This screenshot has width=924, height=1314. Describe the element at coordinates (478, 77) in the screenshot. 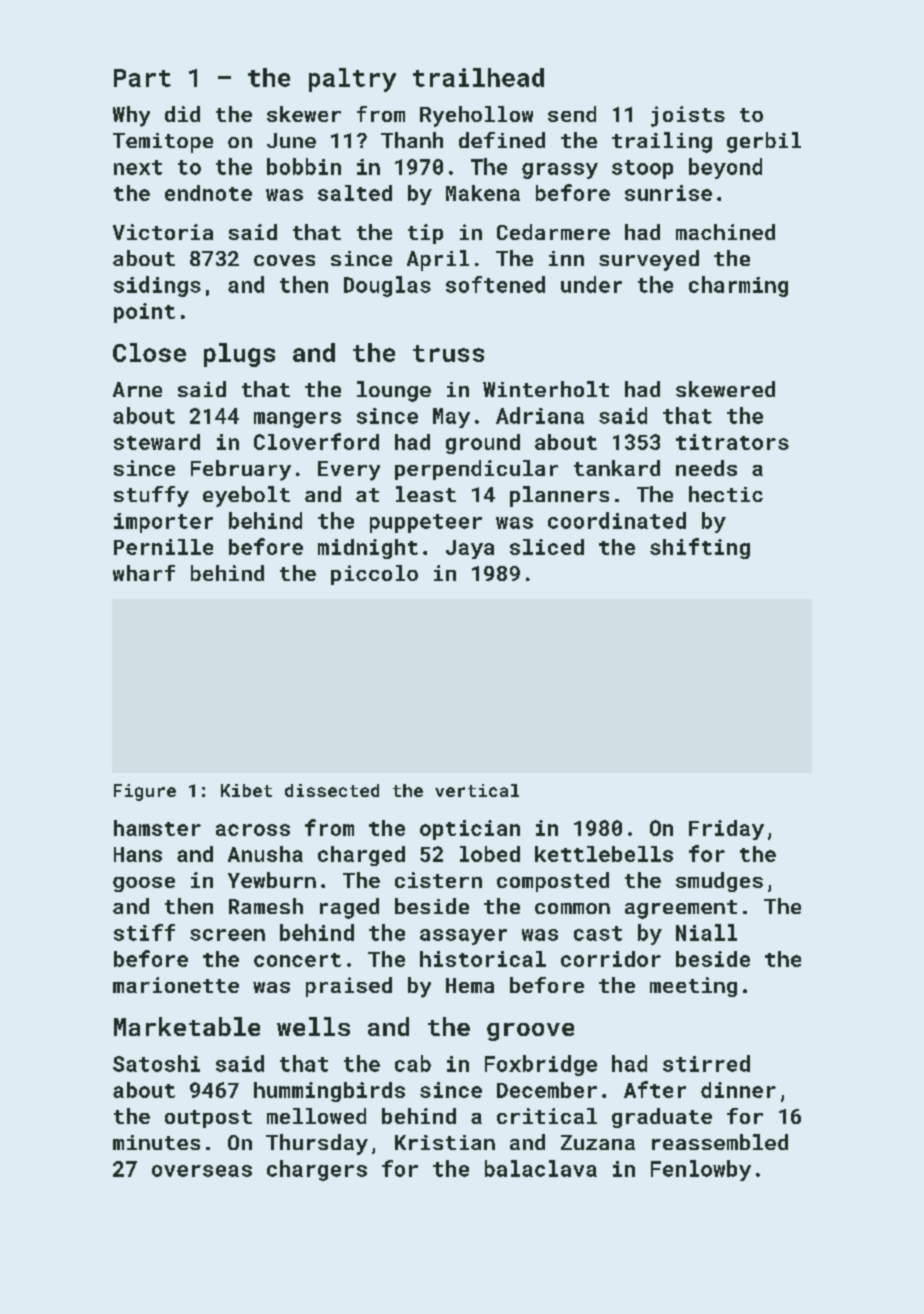

I see `trailhead` at that location.
